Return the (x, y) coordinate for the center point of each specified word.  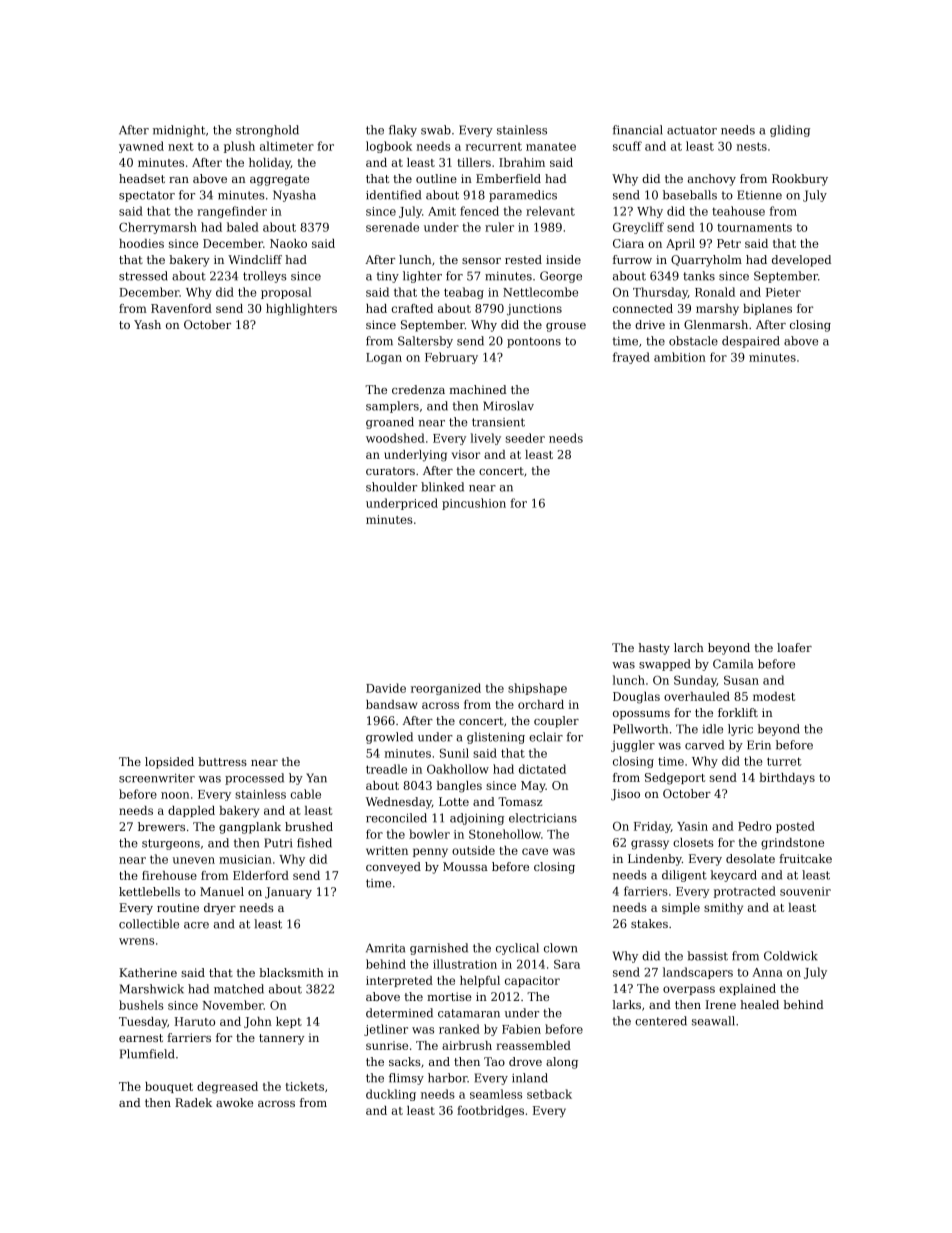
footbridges (490, 1112)
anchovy (712, 180)
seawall (713, 1021)
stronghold (267, 131)
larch (689, 647)
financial (638, 130)
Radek (193, 1102)
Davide (386, 688)
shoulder (391, 487)
